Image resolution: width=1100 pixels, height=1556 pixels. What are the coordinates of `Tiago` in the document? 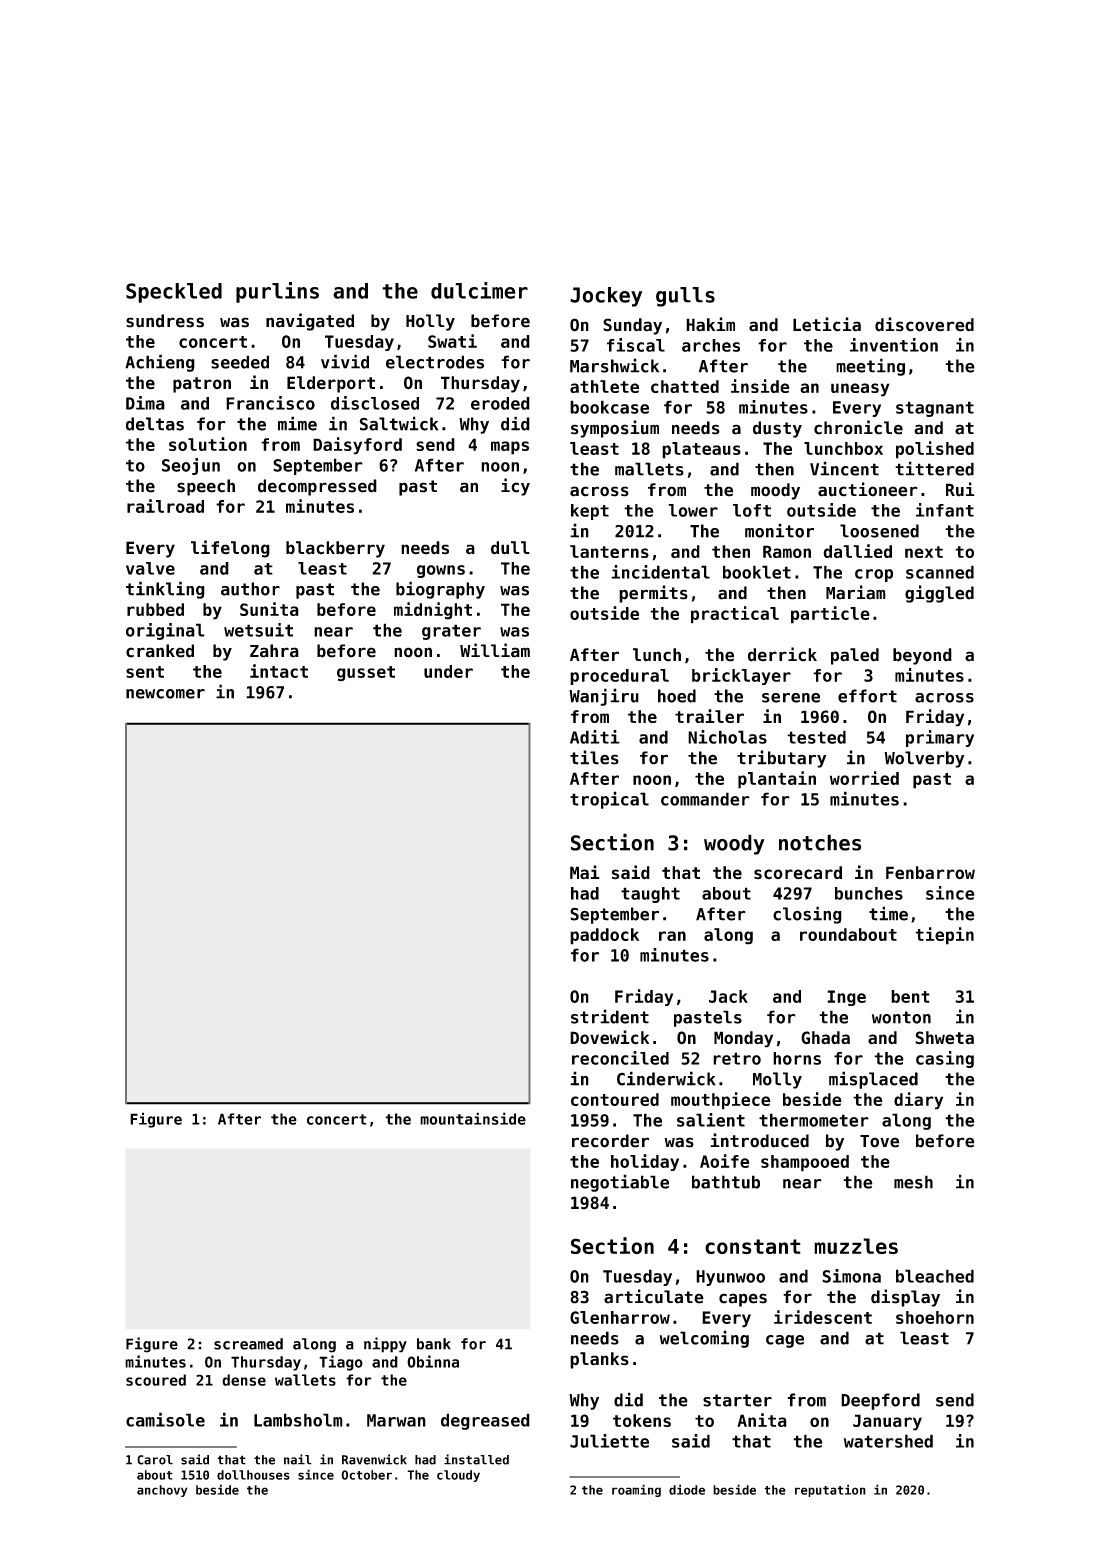 It's located at (341, 1363).
